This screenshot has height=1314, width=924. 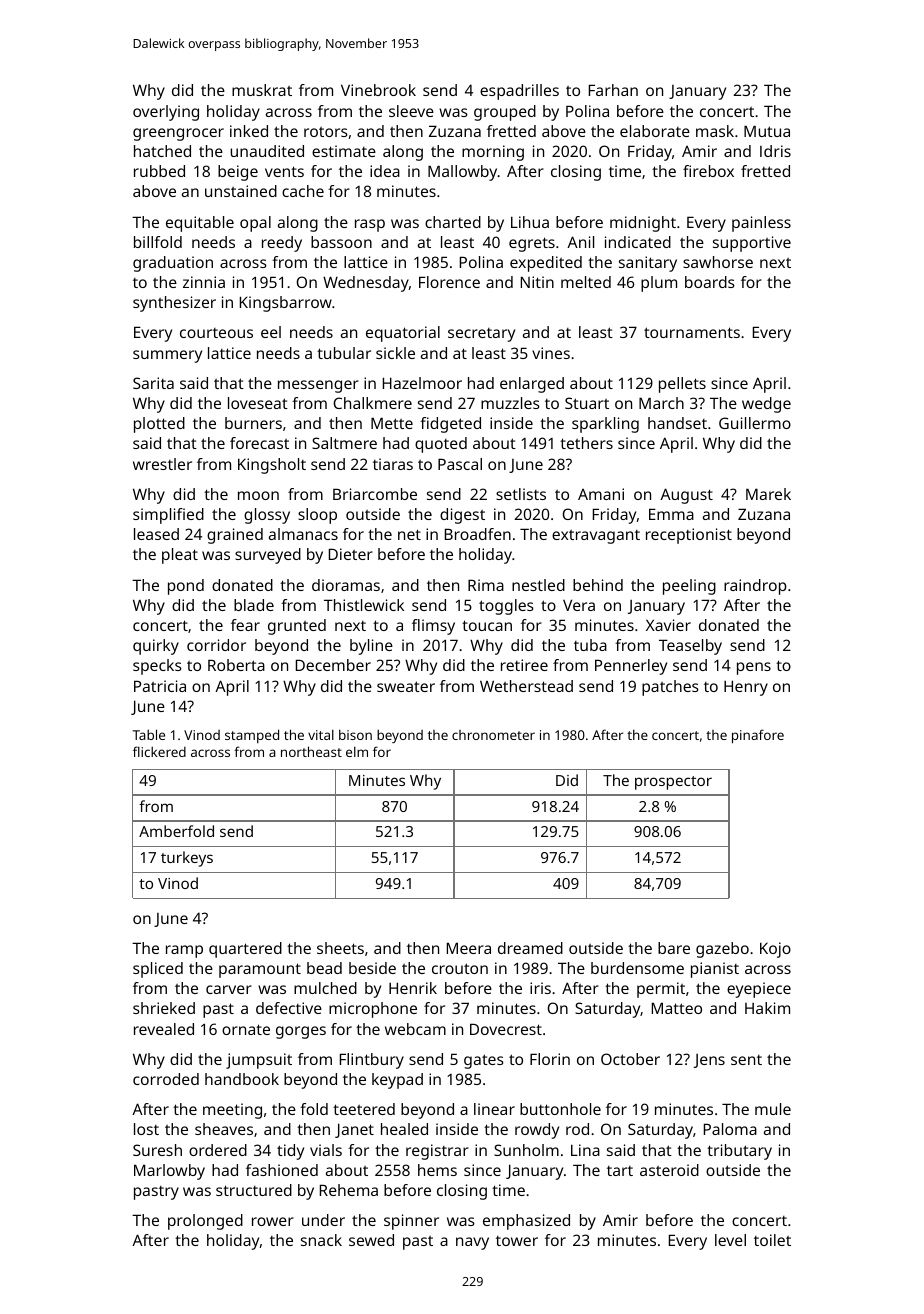 What do you see at coordinates (453, 222) in the screenshot?
I see `charted` at bounding box center [453, 222].
